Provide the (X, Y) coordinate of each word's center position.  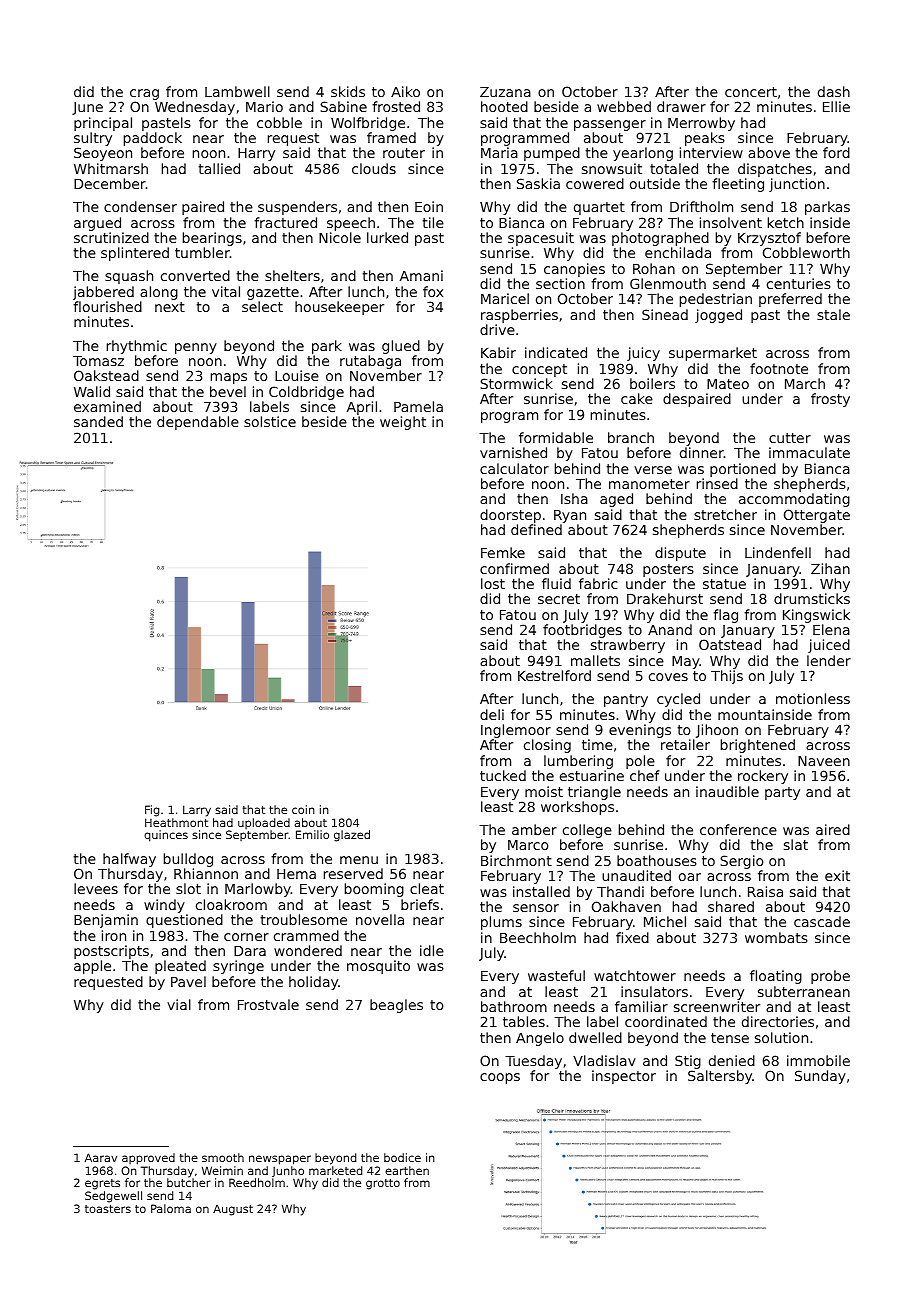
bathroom (514, 1006)
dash (834, 91)
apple (92, 967)
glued (401, 347)
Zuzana (505, 92)
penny (196, 348)
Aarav (101, 1157)
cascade (822, 921)
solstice (270, 421)
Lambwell (237, 91)
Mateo (728, 384)
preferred (790, 300)
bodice (402, 1157)
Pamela (418, 406)
